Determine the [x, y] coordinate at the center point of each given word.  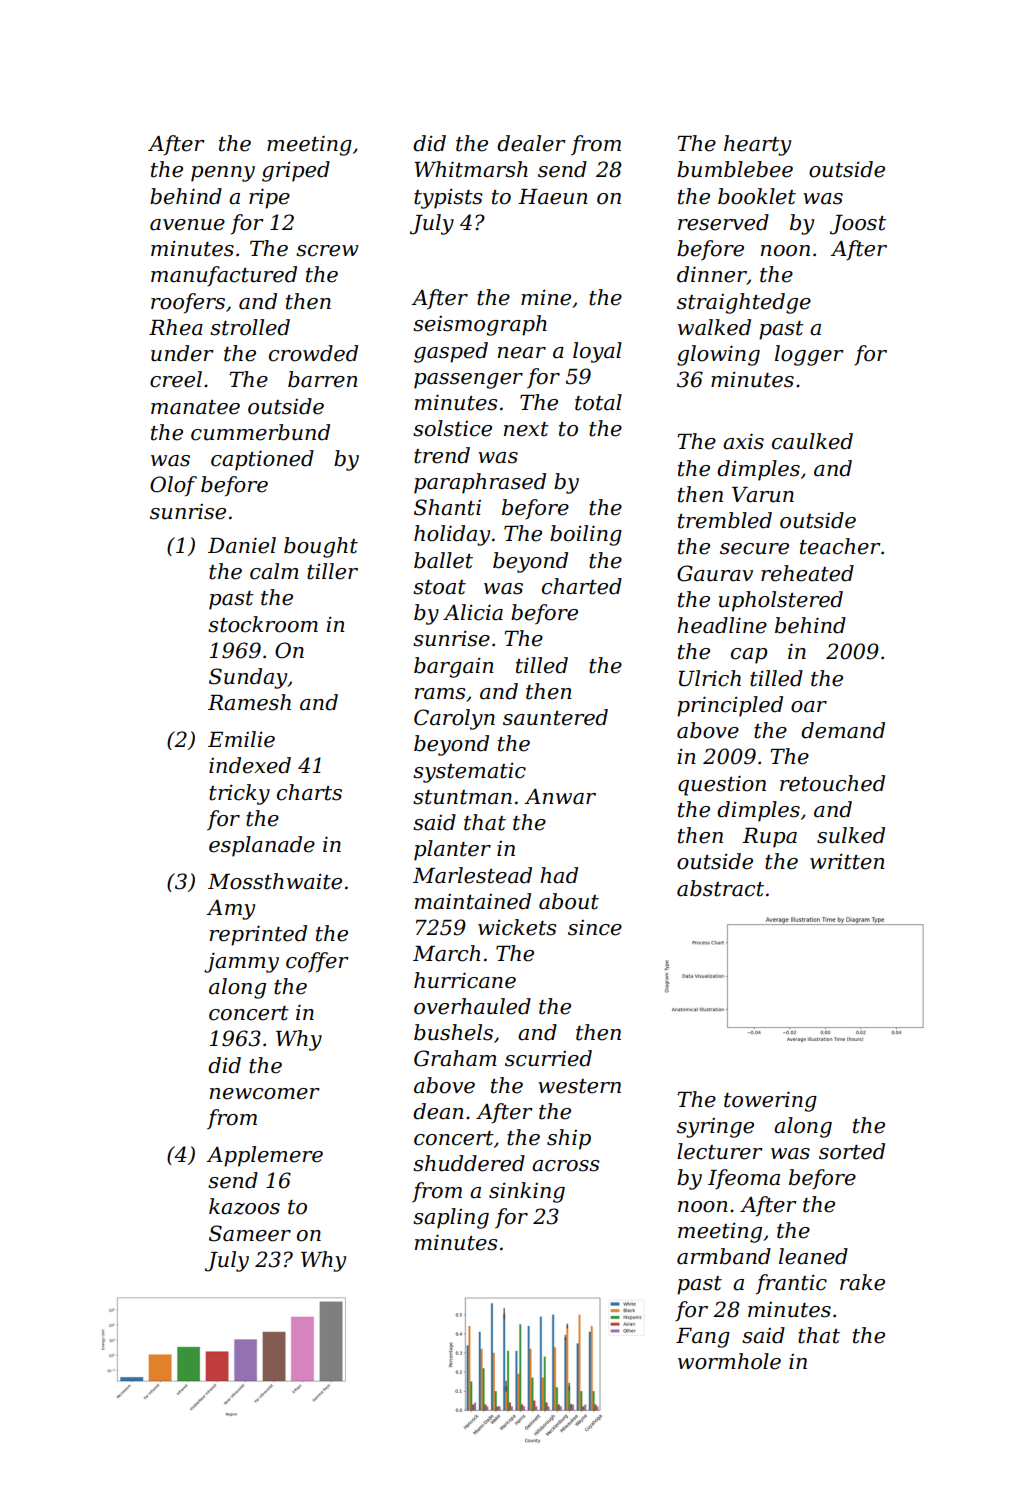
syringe [715, 1128]
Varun [763, 495]
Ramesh [249, 702]
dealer [531, 143]
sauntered [555, 717]
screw [327, 251]
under [182, 353]
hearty [757, 145]
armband [724, 1256]
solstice [452, 428]
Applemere [264, 1156]
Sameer [250, 1233]
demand [843, 730]
